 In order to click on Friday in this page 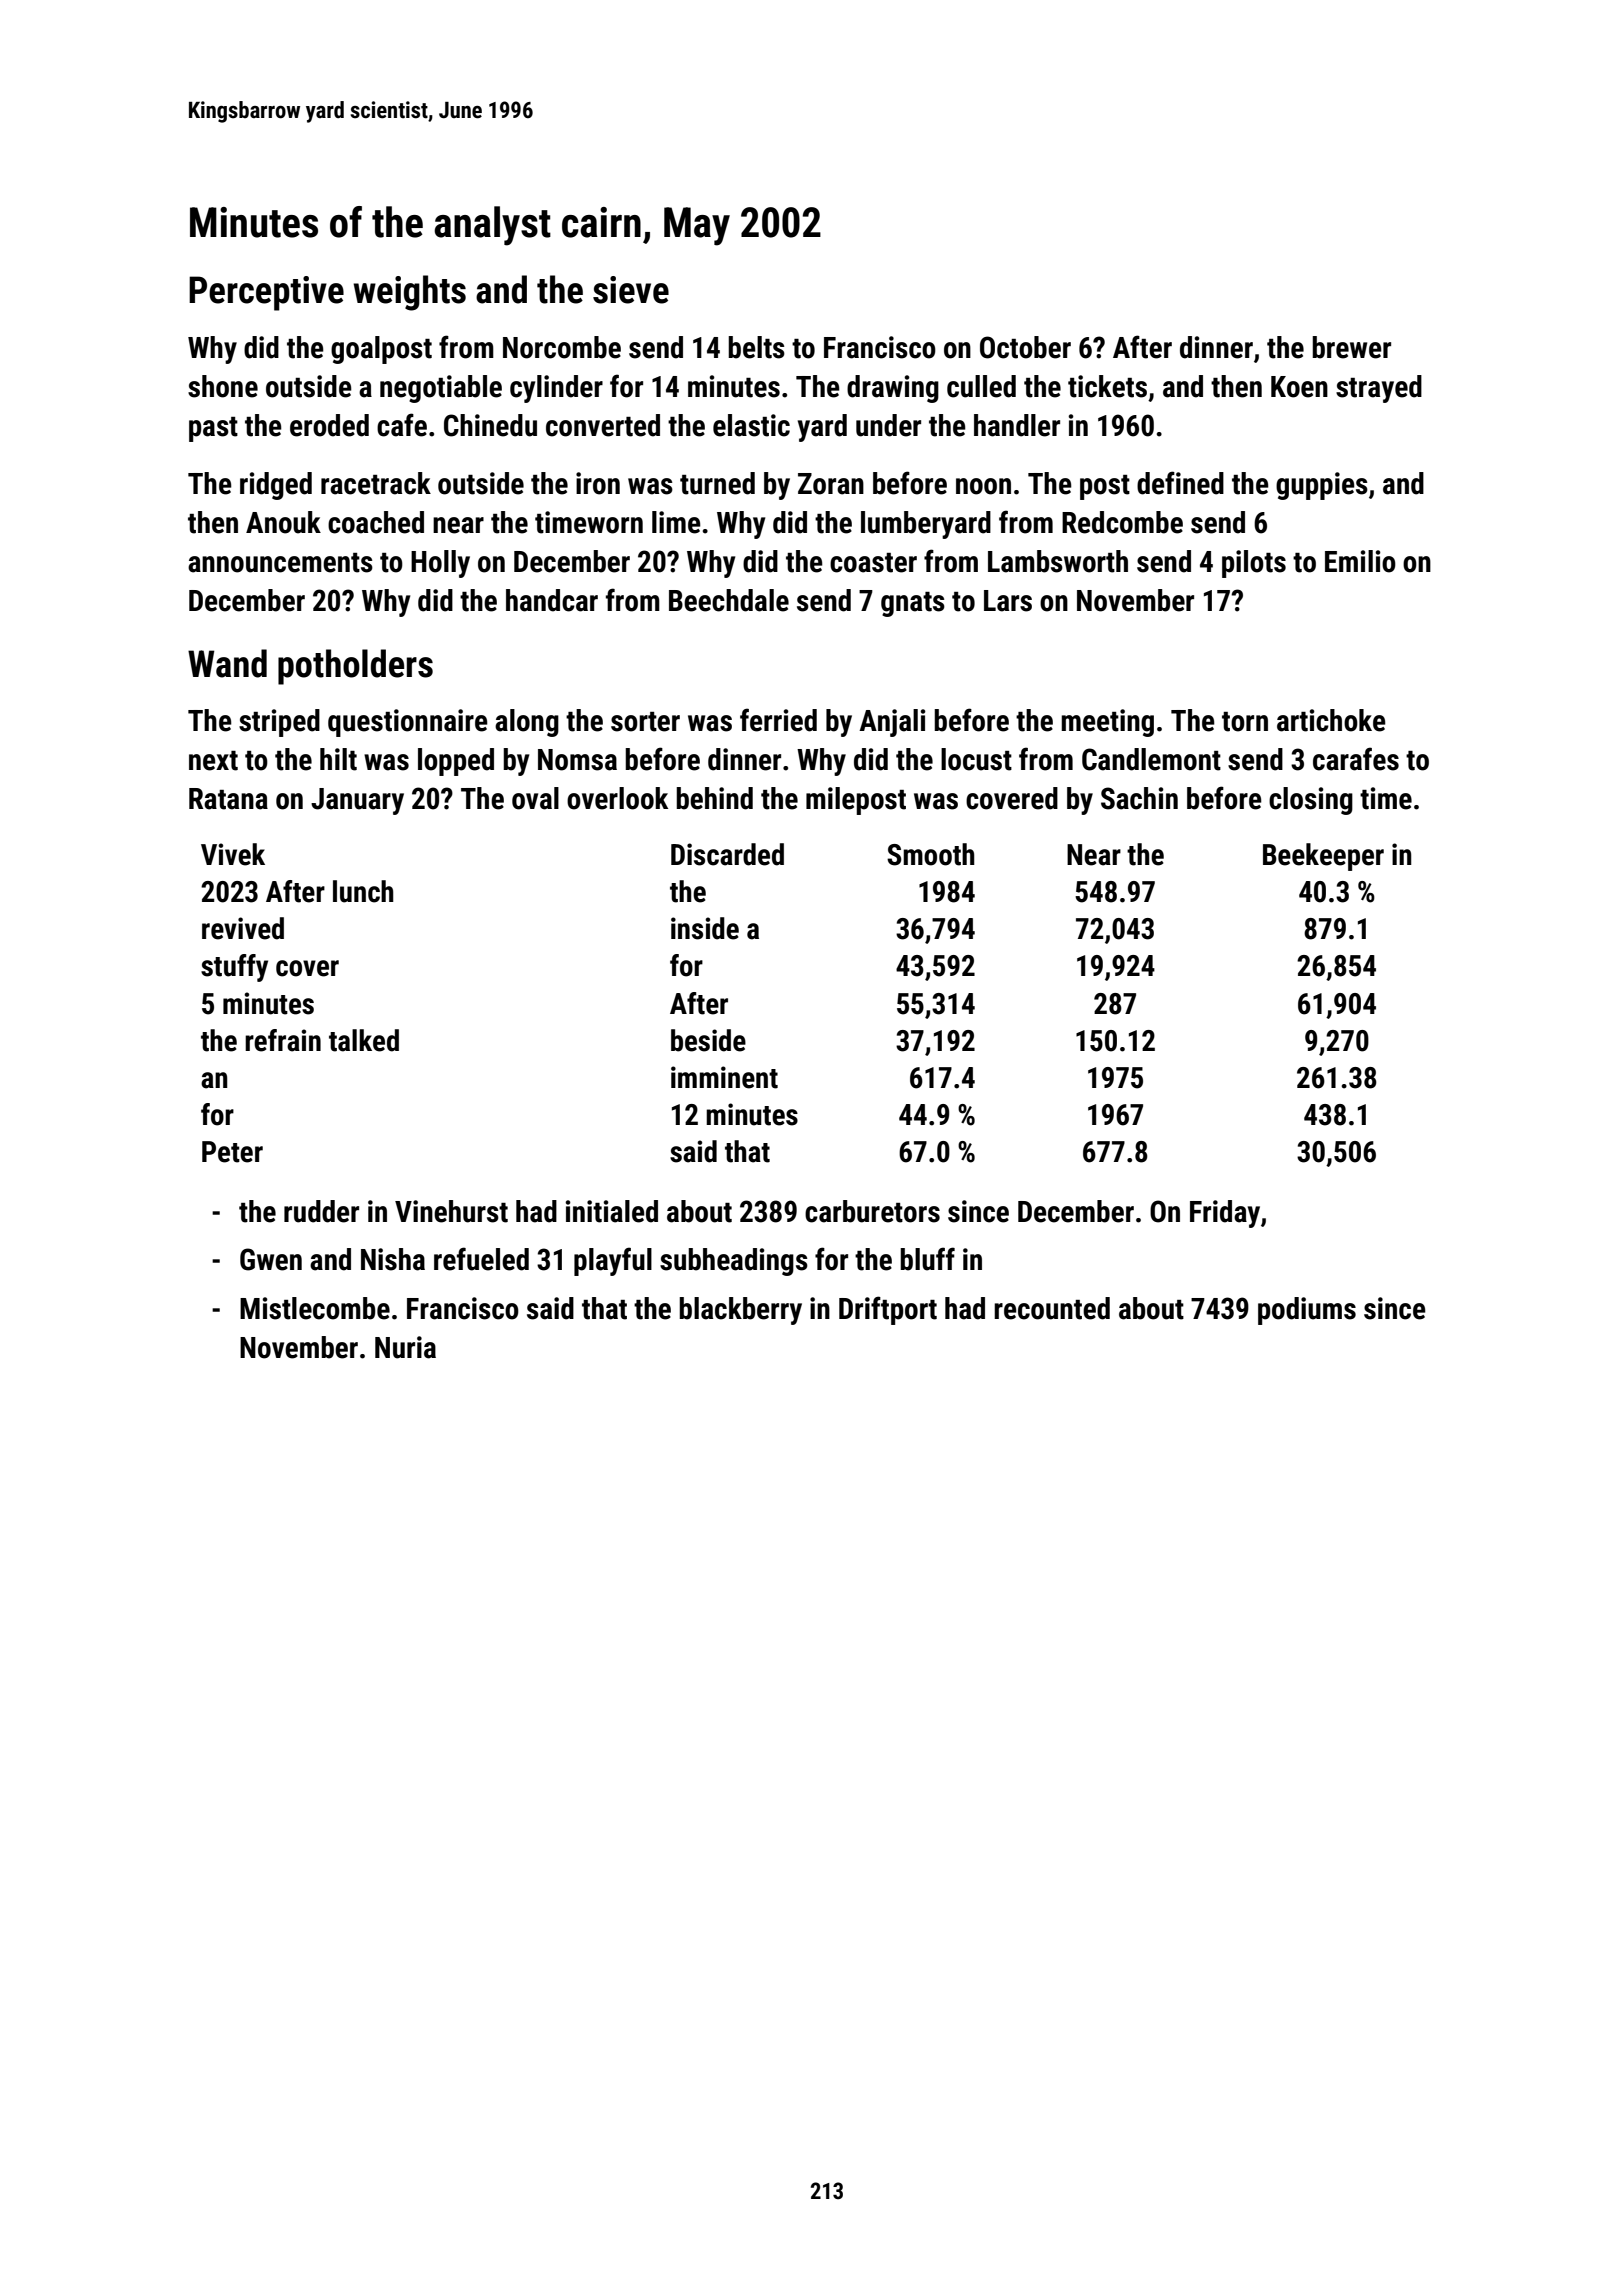, I will do `click(1225, 1214)`.
